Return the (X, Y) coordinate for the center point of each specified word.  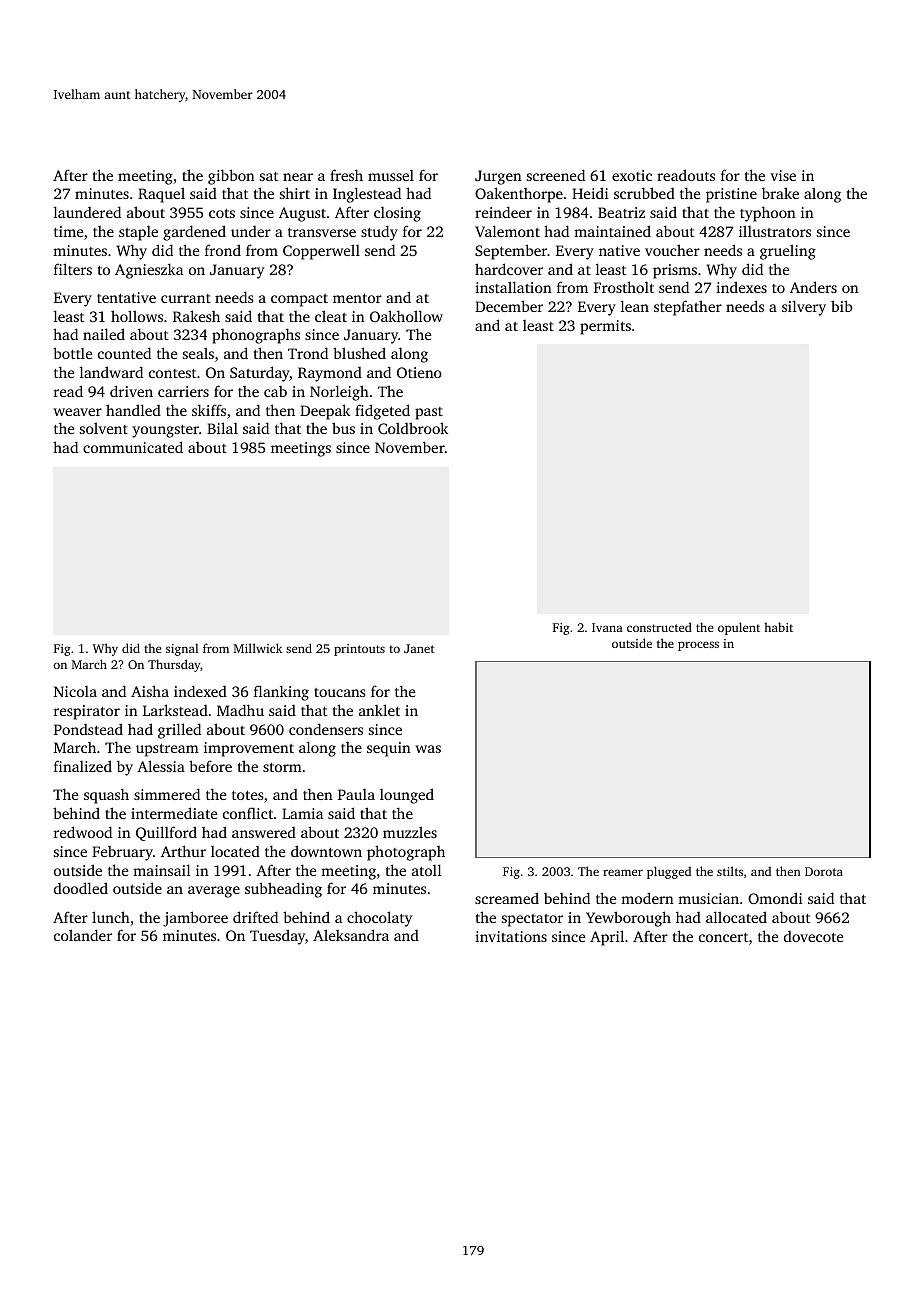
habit (778, 627)
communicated (133, 447)
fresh (346, 175)
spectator (532, 920)
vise (783, 175)
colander (83, 935)
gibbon (231, 177)
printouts (359, 650)
